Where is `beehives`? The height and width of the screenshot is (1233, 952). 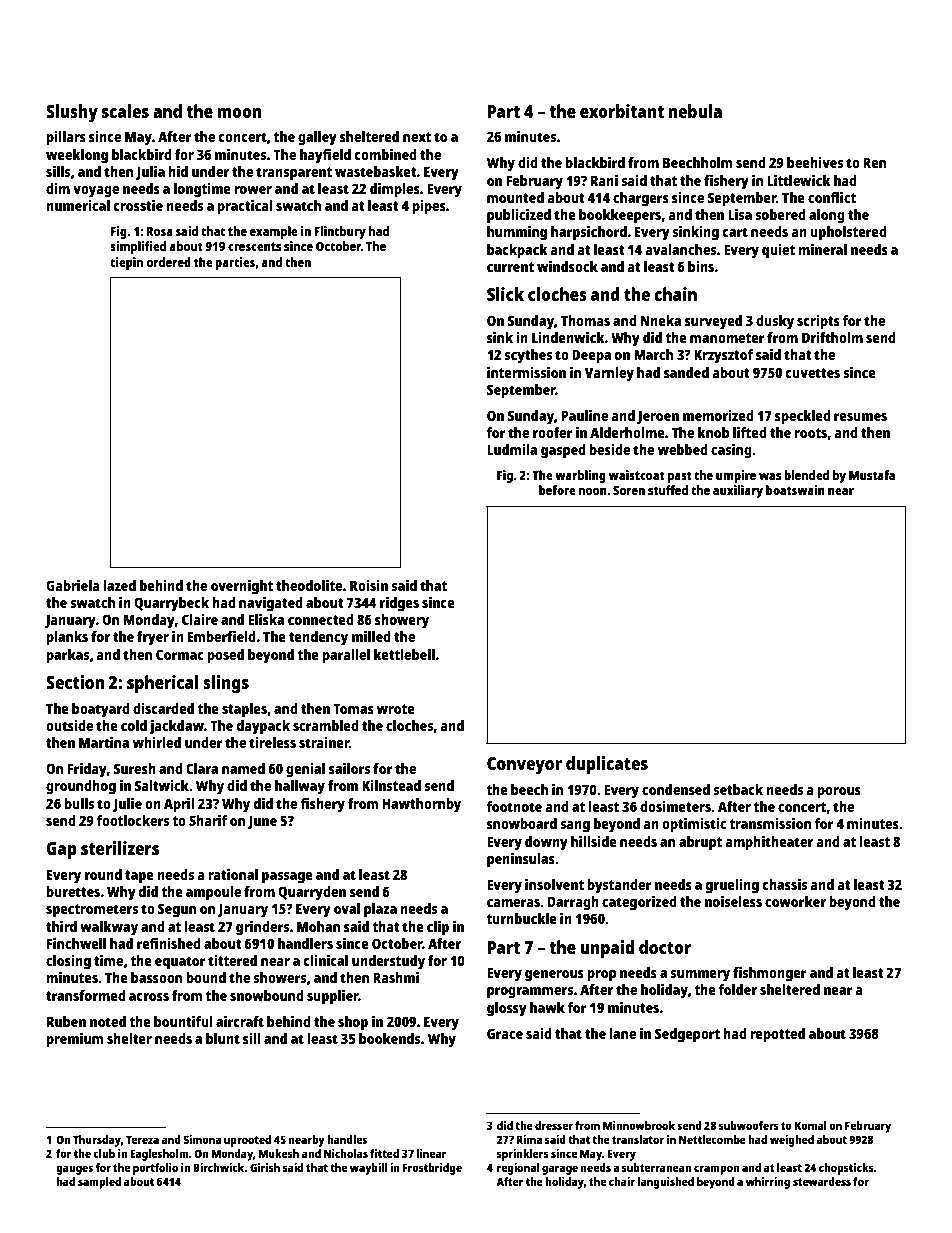
beehives is located at coordinates (815, 162).
